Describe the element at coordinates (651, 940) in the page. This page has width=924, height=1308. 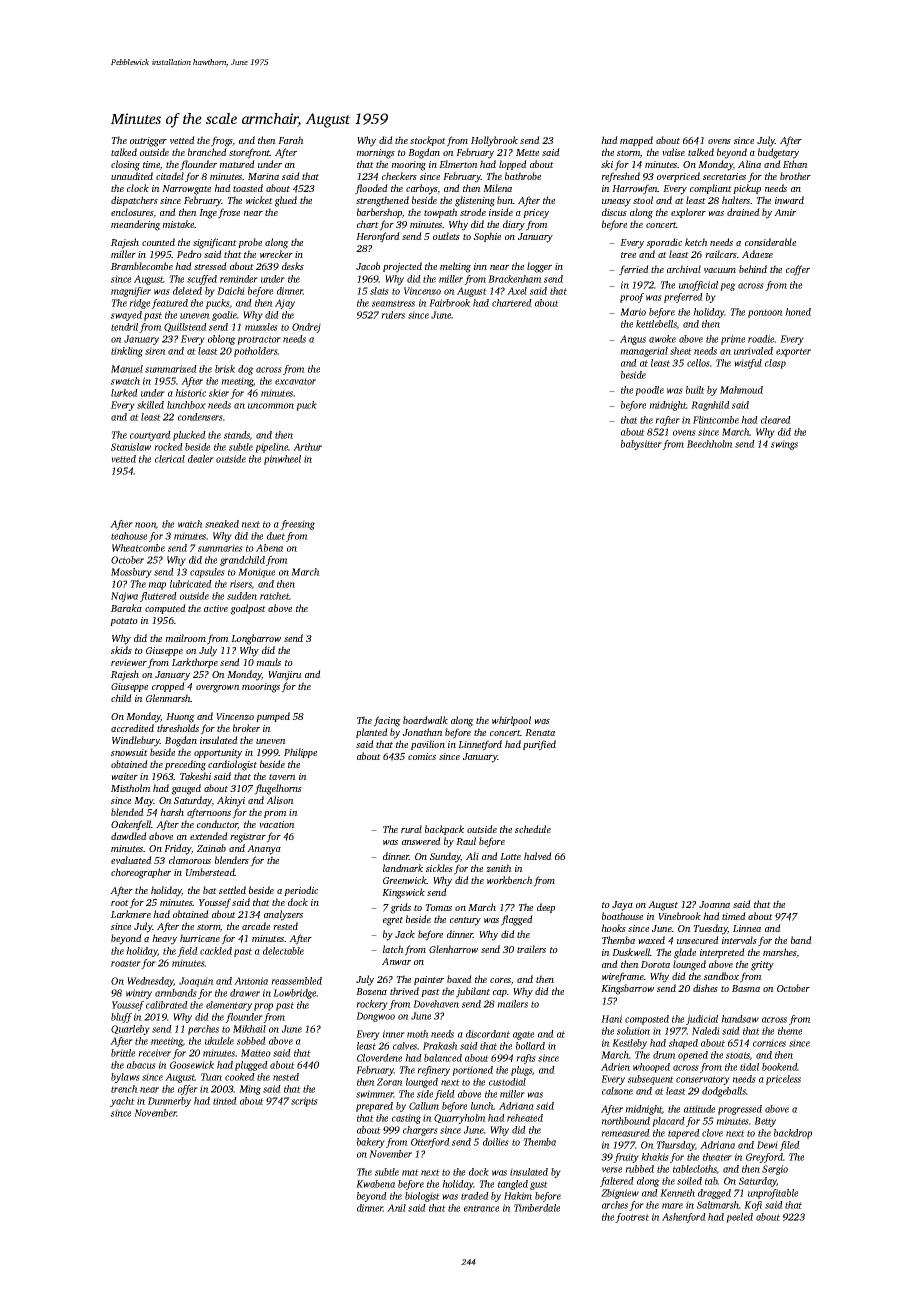
I see `waxed` at that location.
